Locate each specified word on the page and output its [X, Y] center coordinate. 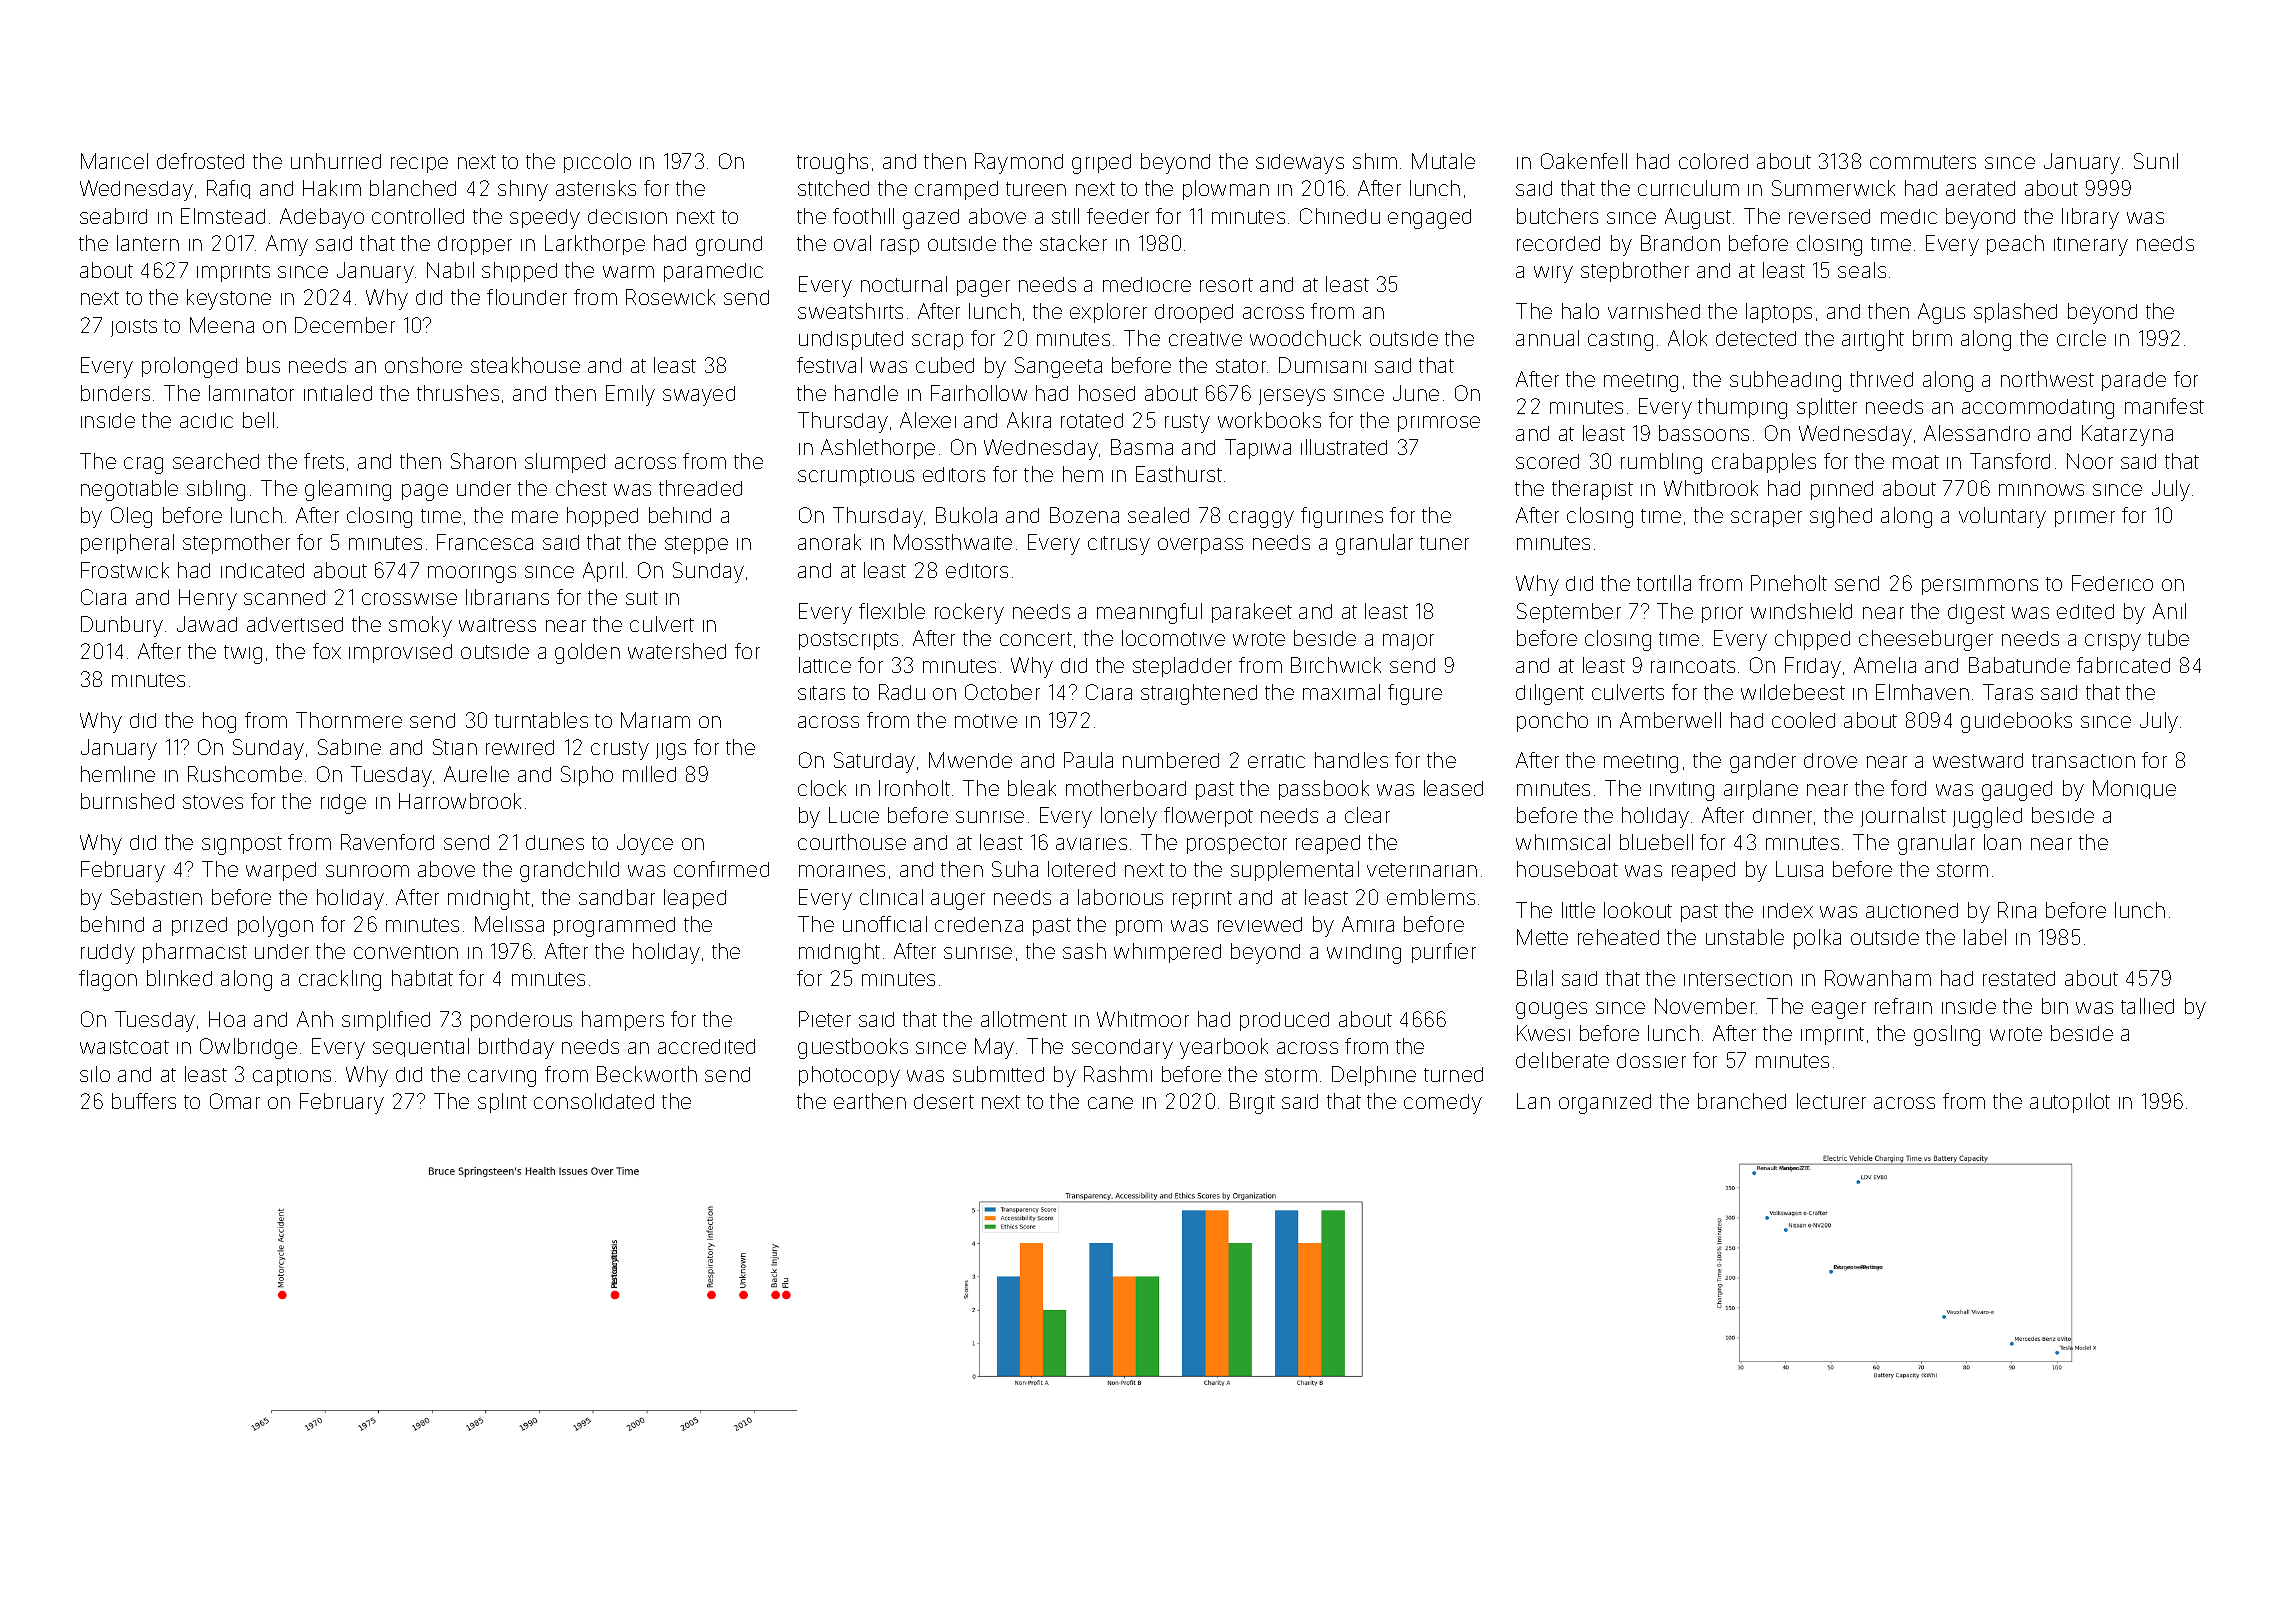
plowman [1226, 190]
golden [587, 653]
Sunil [2156, 161]
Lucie [854, 815]
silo [95, 1074]
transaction [2083, 761]
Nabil [450, 270]
